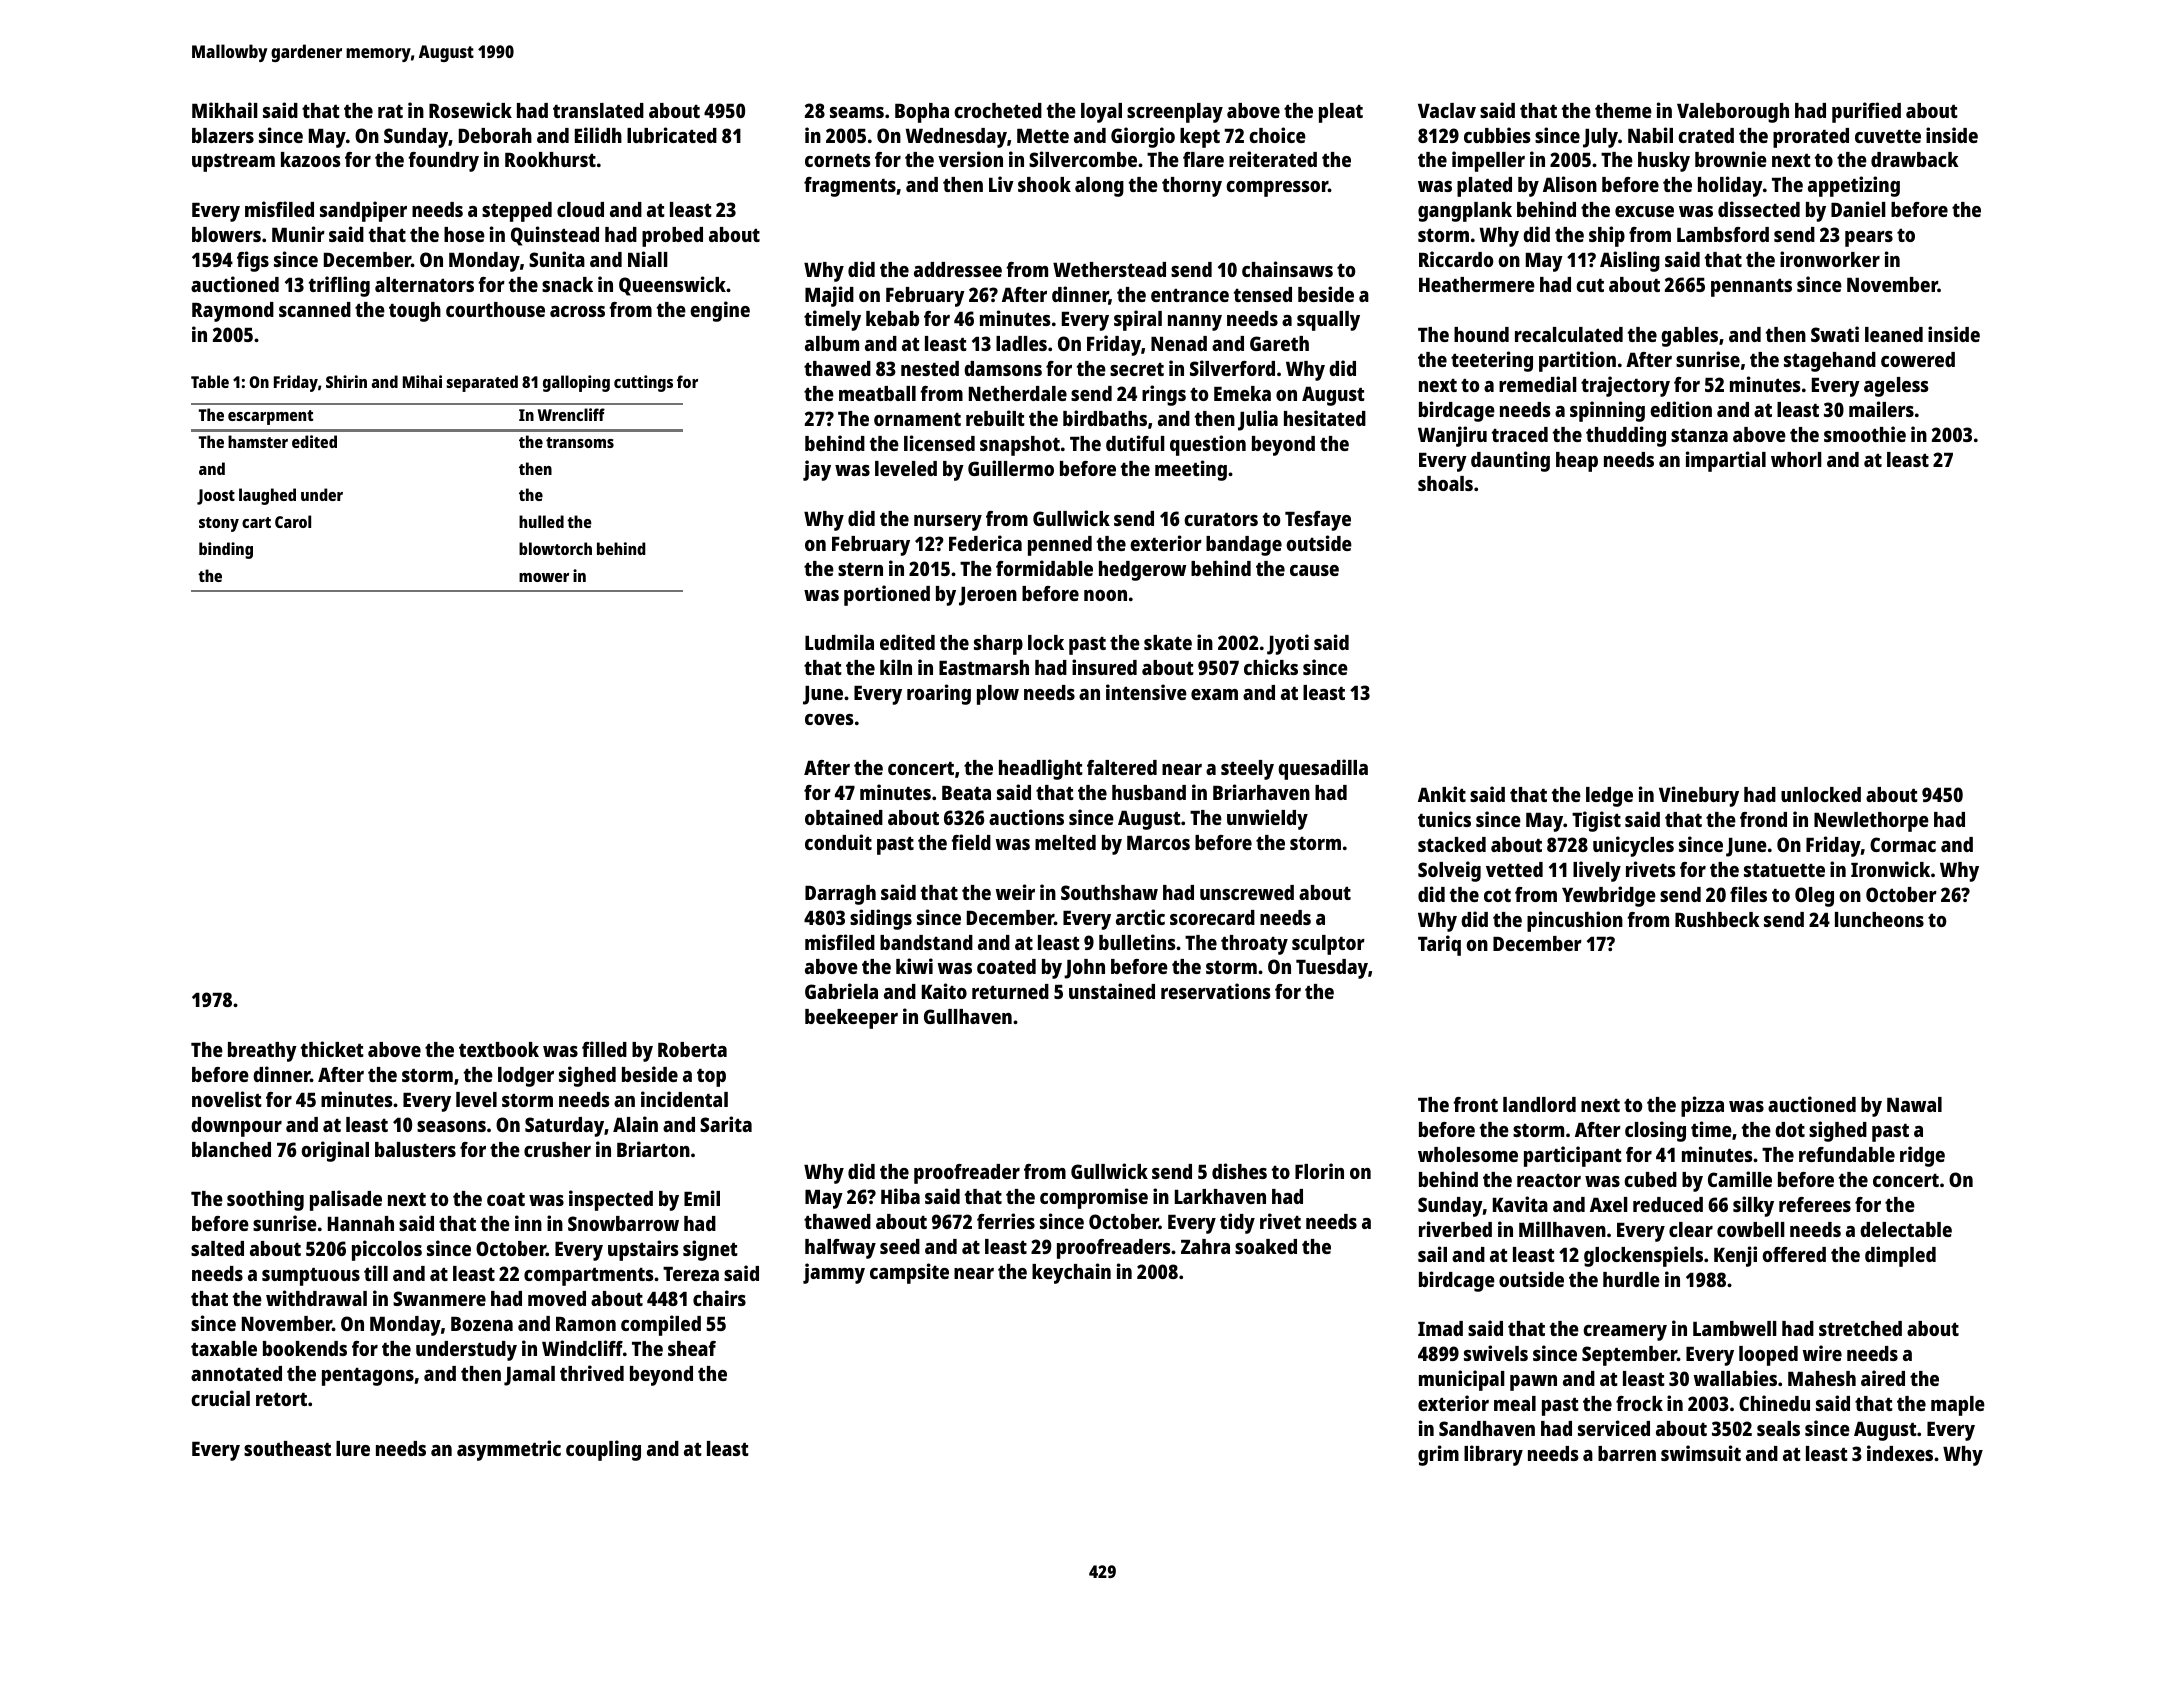 This image has width=2178, height=1683. Describe the element at coordinates (1438, 1455) in the image. I see `grim` at that location.
